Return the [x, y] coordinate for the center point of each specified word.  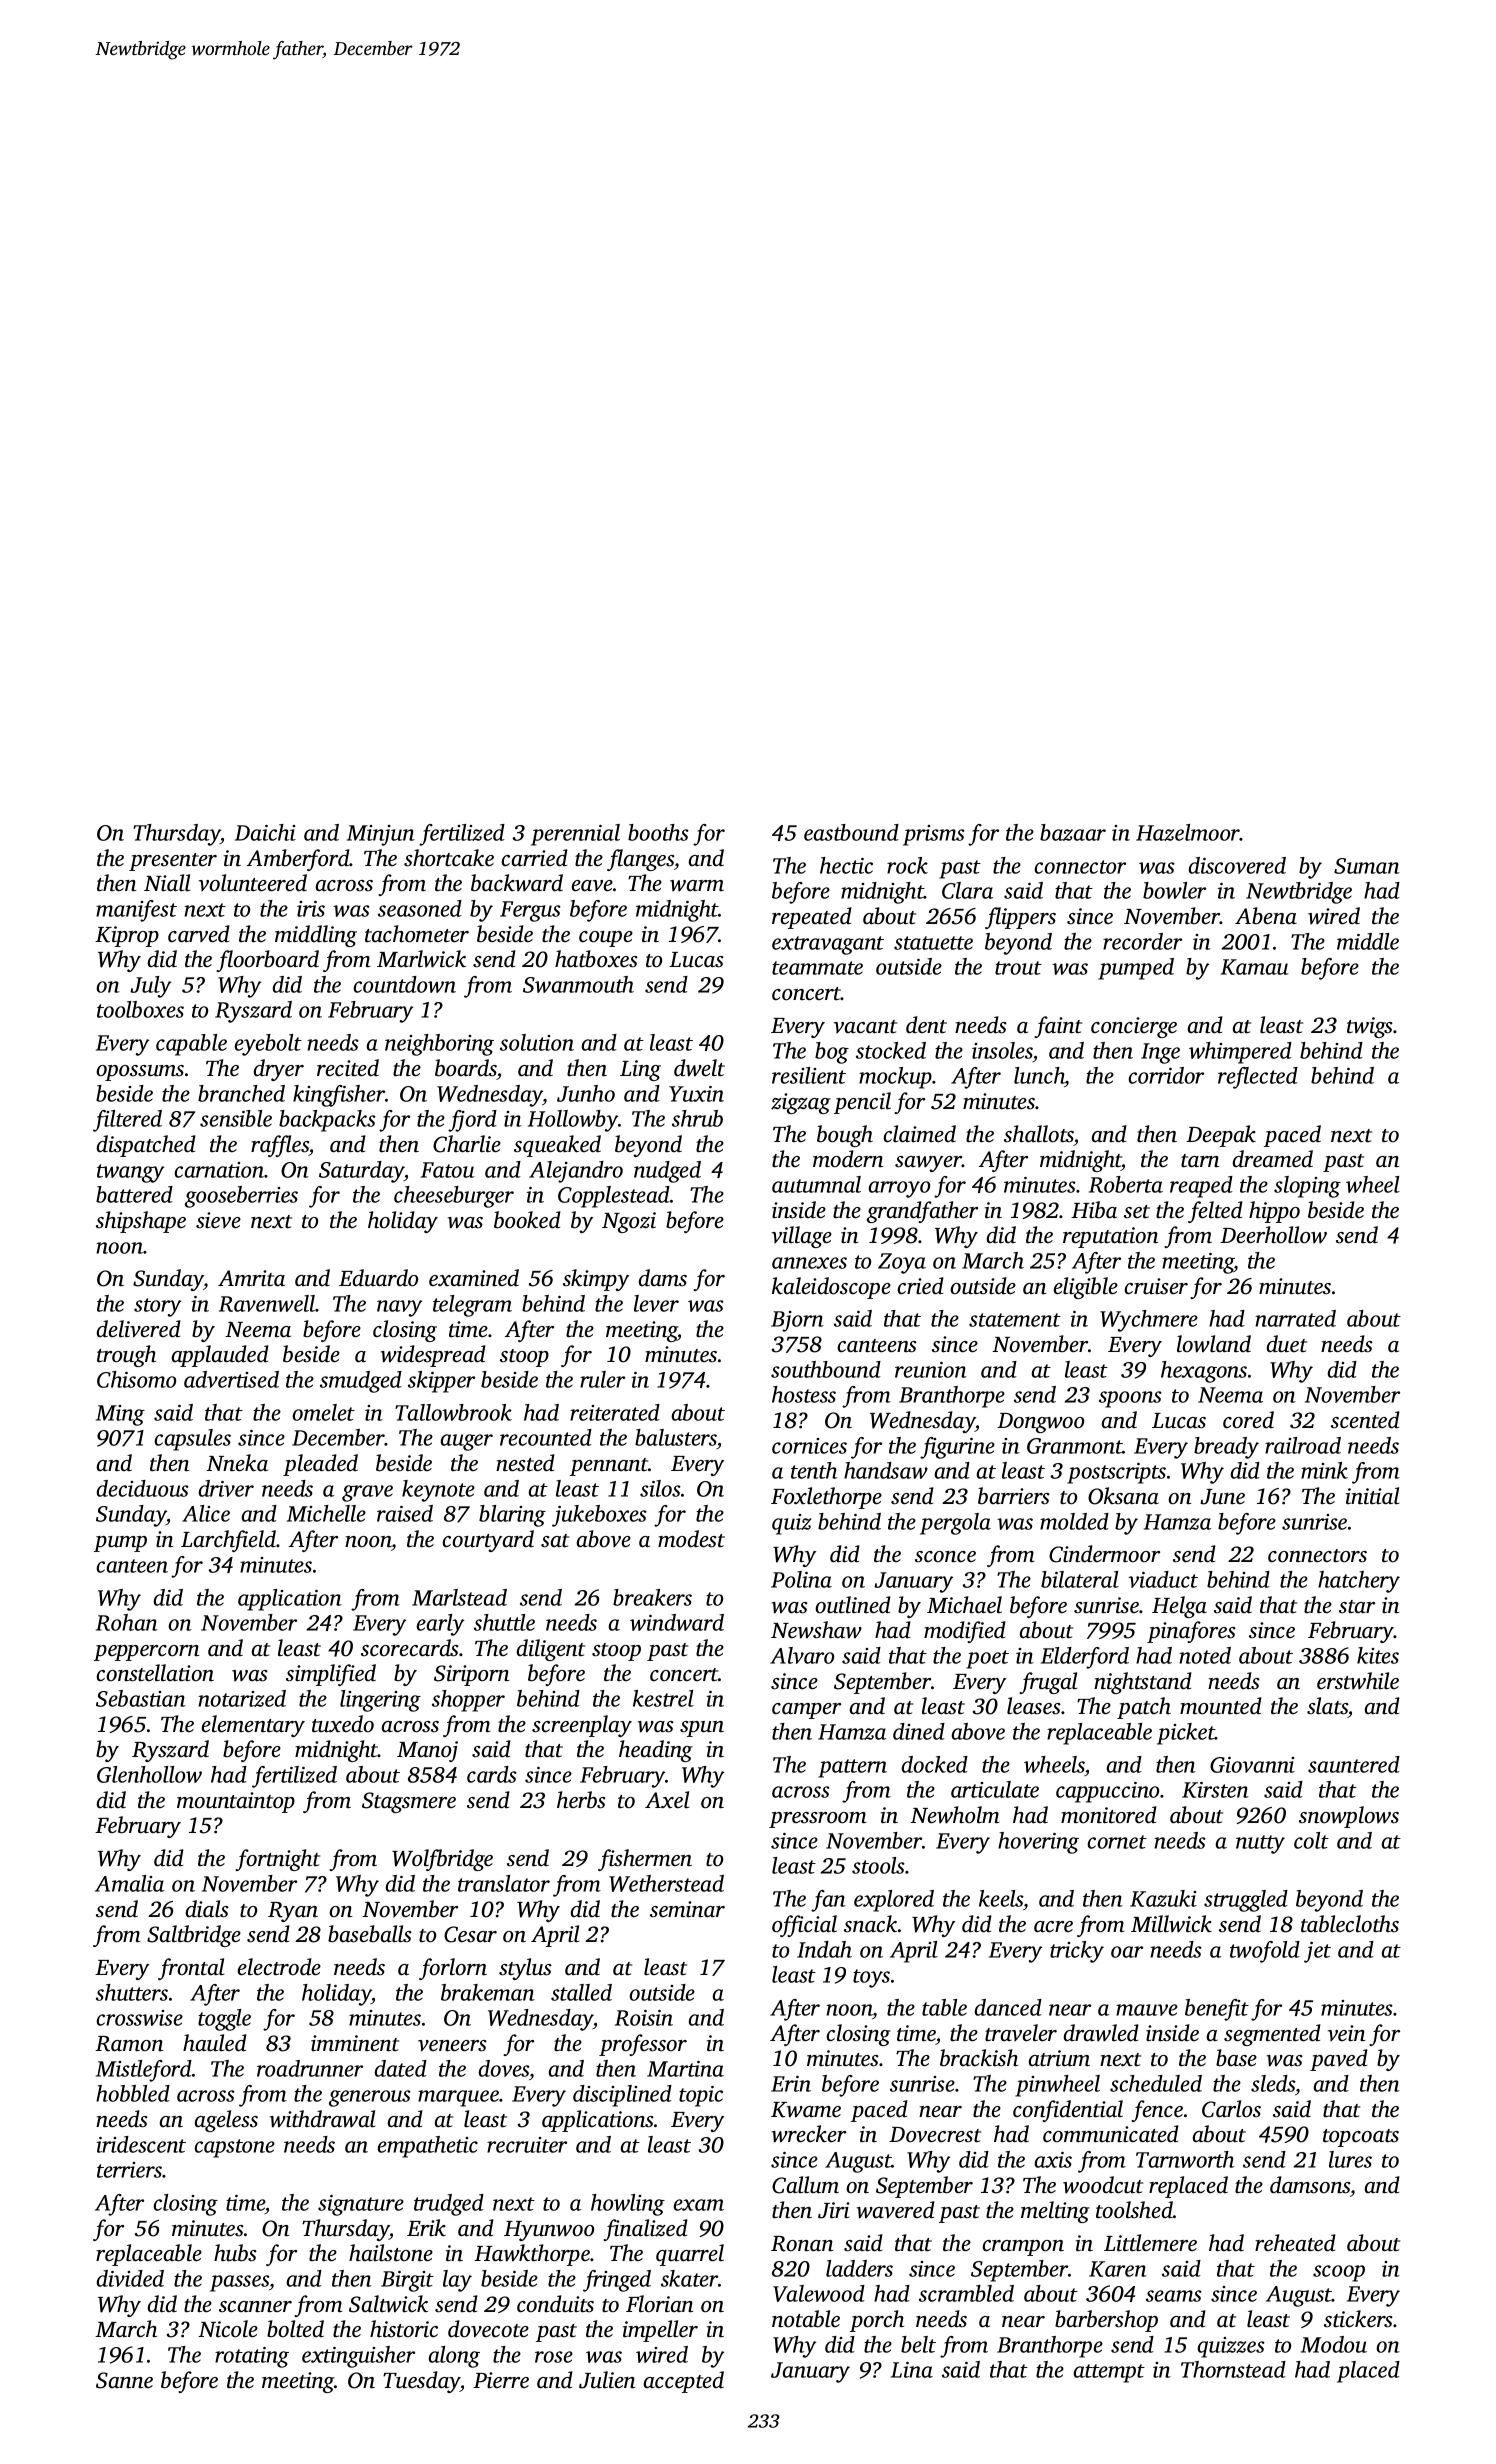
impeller [660, 2331]
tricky [1077, 1952]
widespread [433, 1356]
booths [658, 832]
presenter [173, 862]
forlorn [453, 1969]
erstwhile [1358, 1681]
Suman [1367, 866]
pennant [609, 1467]
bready [1226, 1448]
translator [504, 1883]
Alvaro [802, 1655]
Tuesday [421, 2382]
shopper [468, 1701]
